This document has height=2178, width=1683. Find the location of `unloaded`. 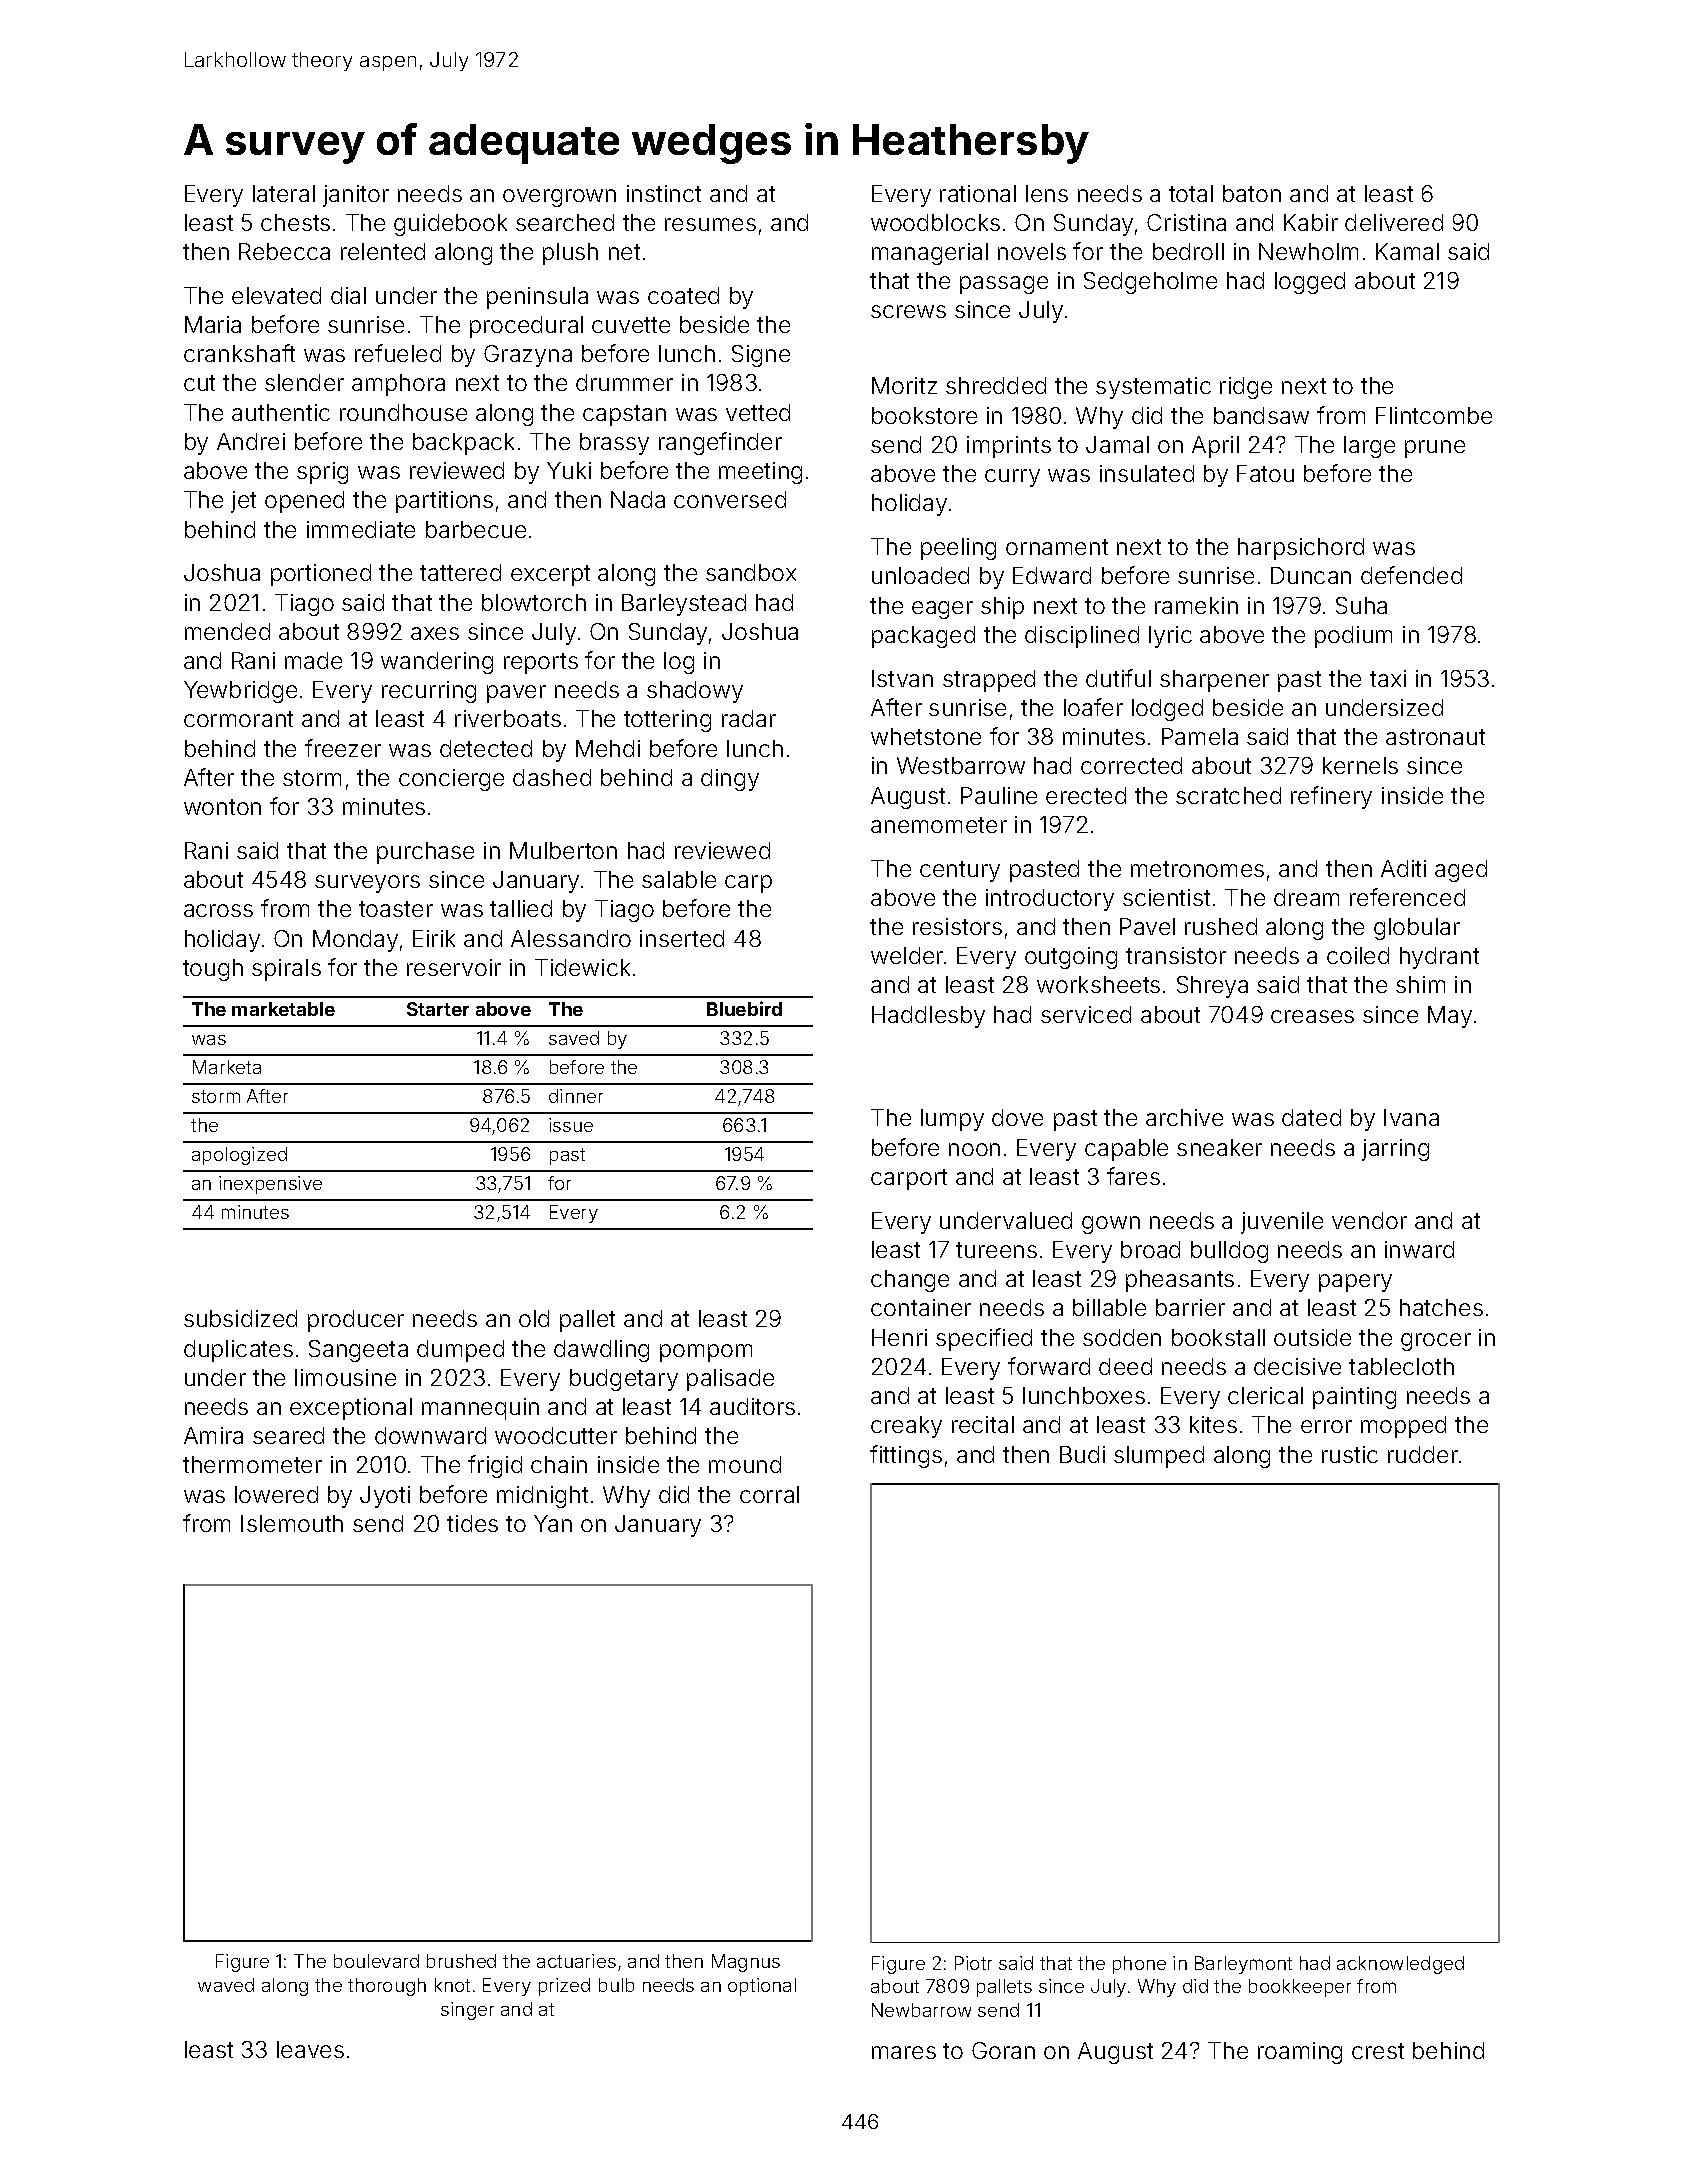

unloaded is located at coordinates (920, 575).
